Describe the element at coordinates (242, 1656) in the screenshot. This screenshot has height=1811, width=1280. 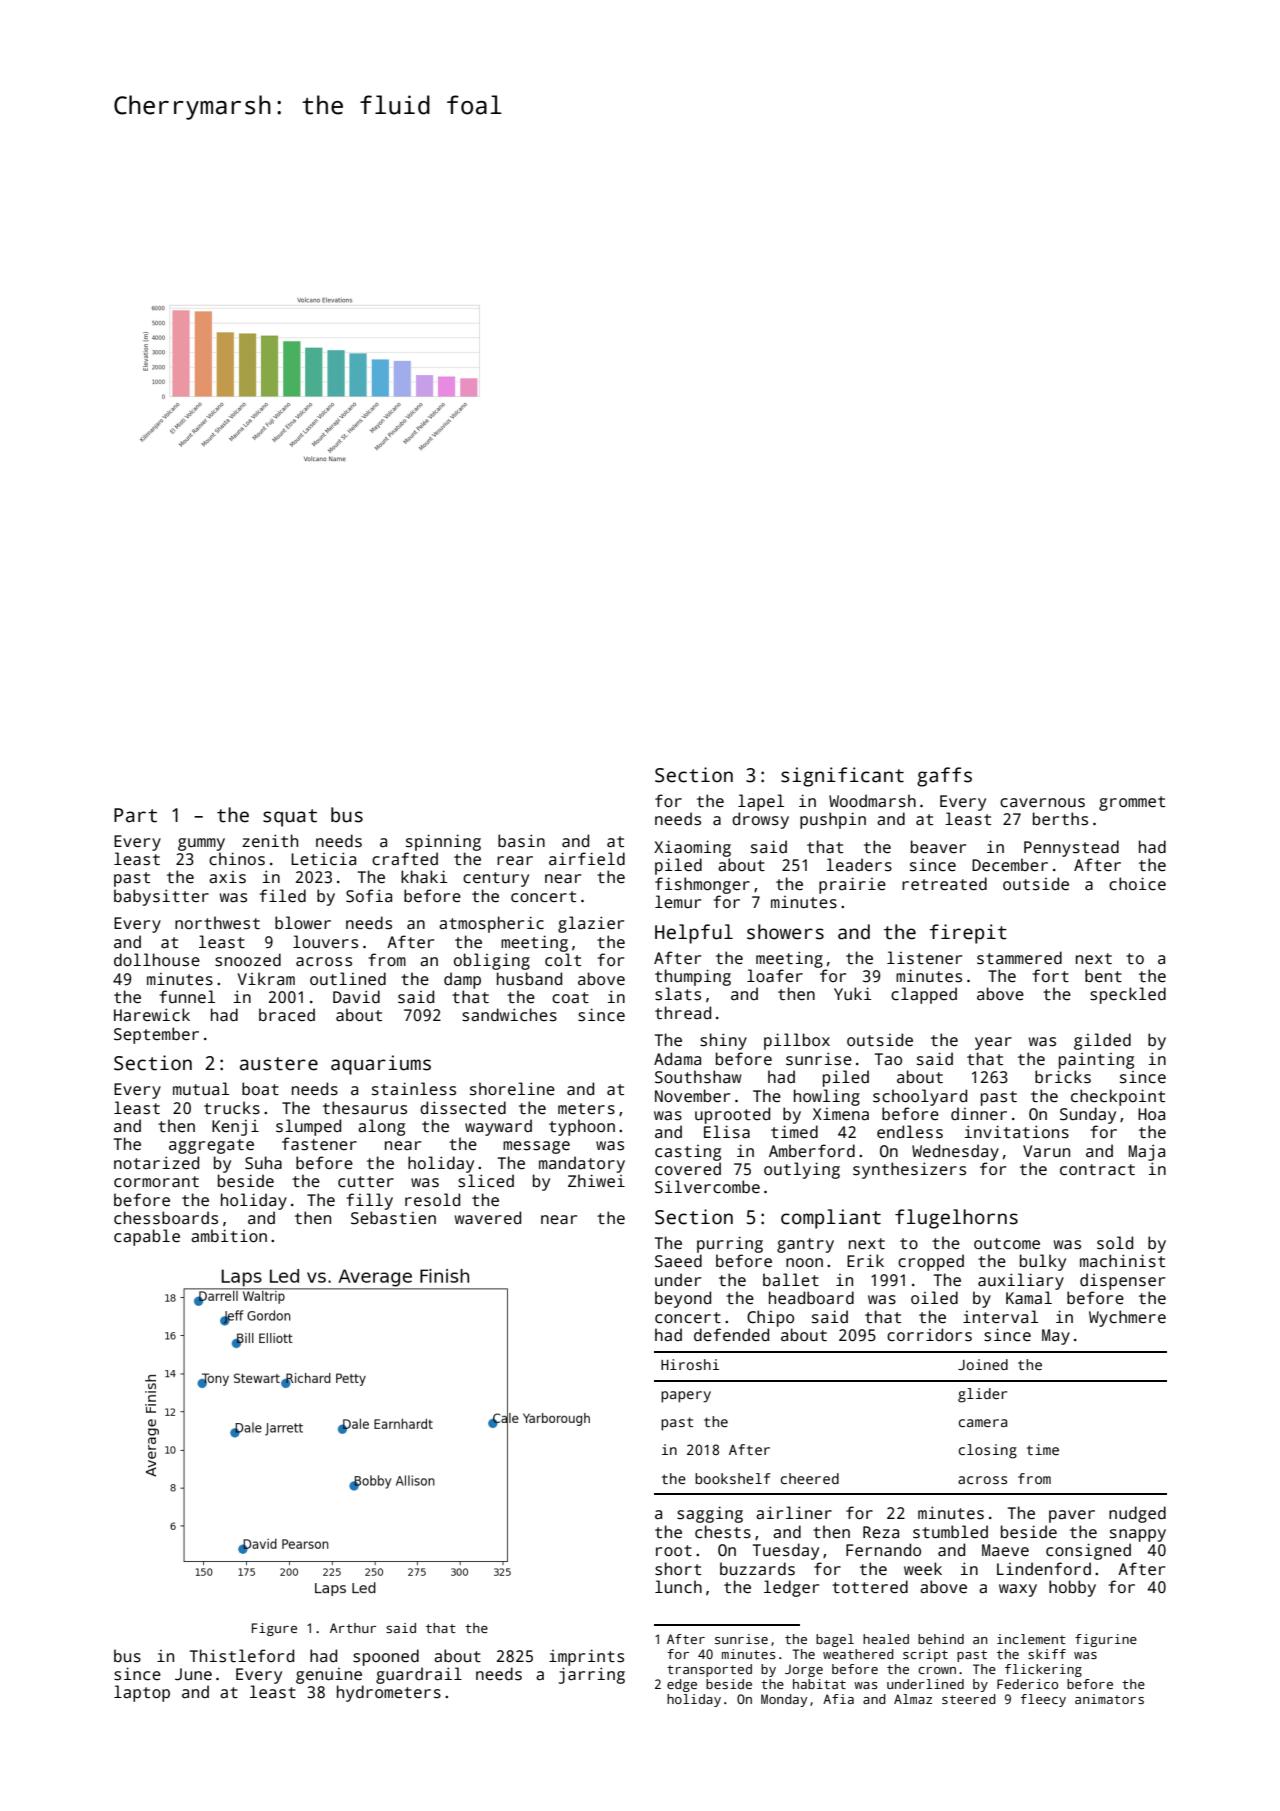
I see `Thistleford` at that location.
